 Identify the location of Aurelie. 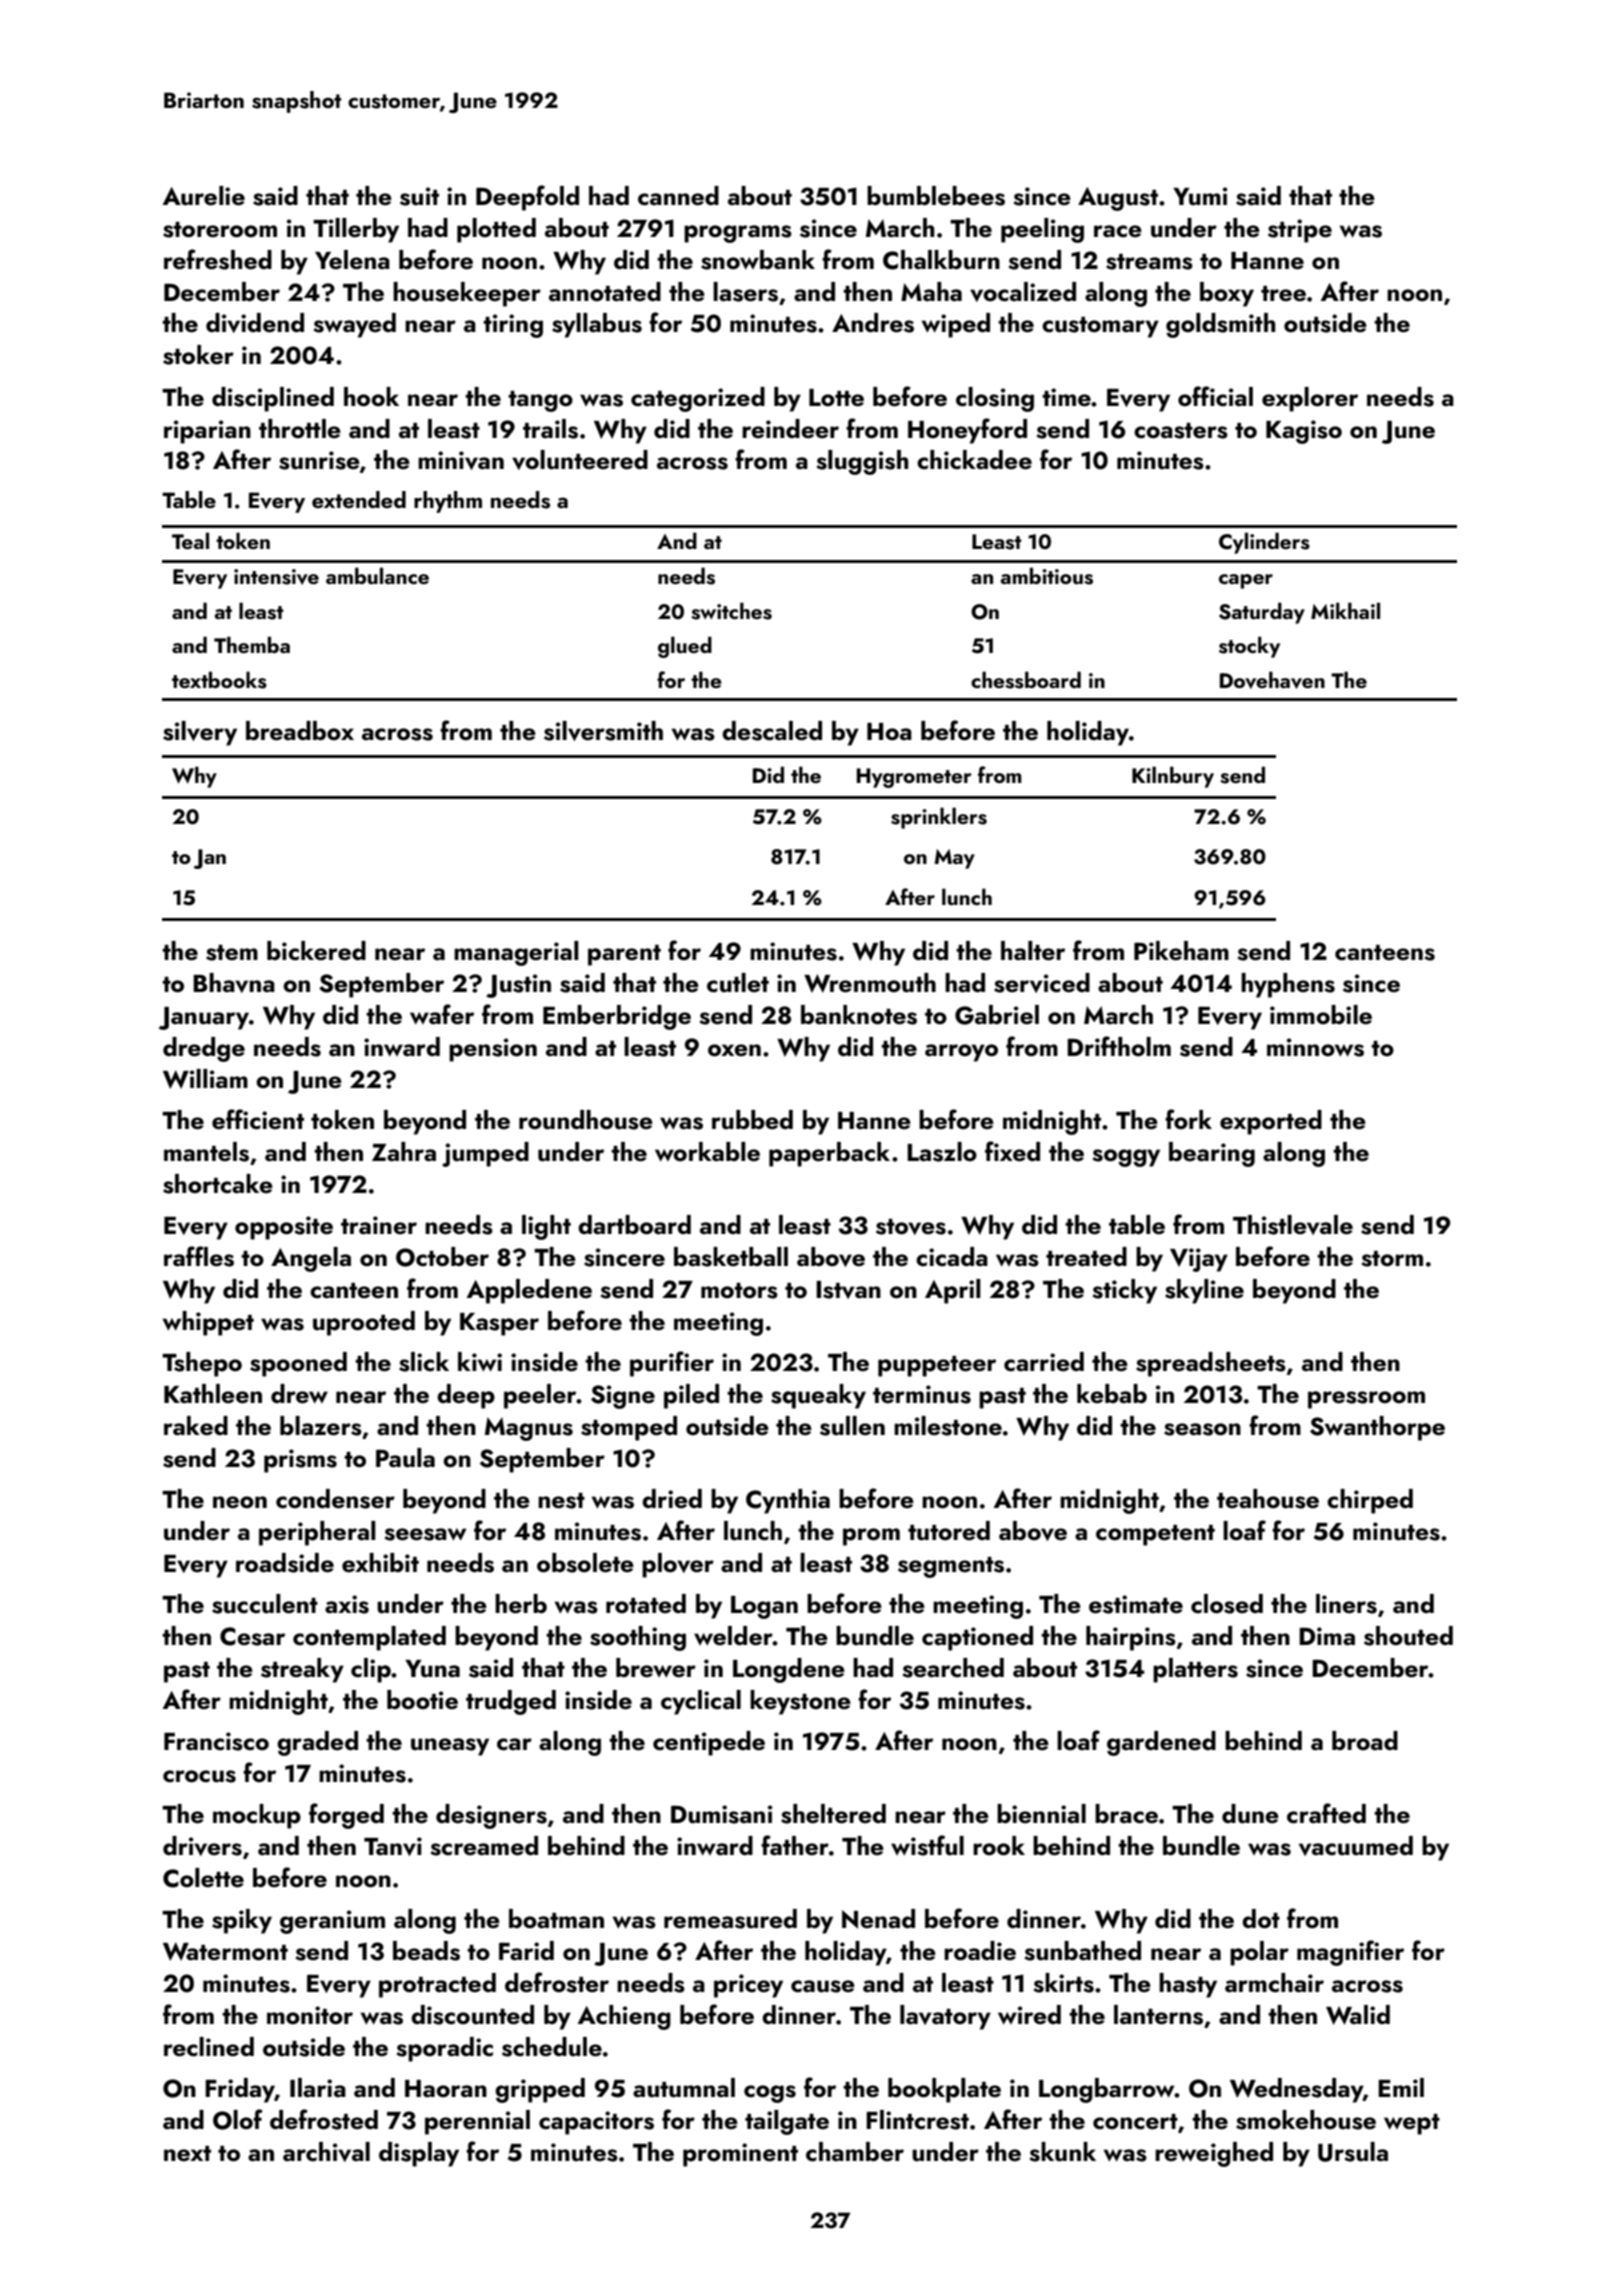
(204, 196).
